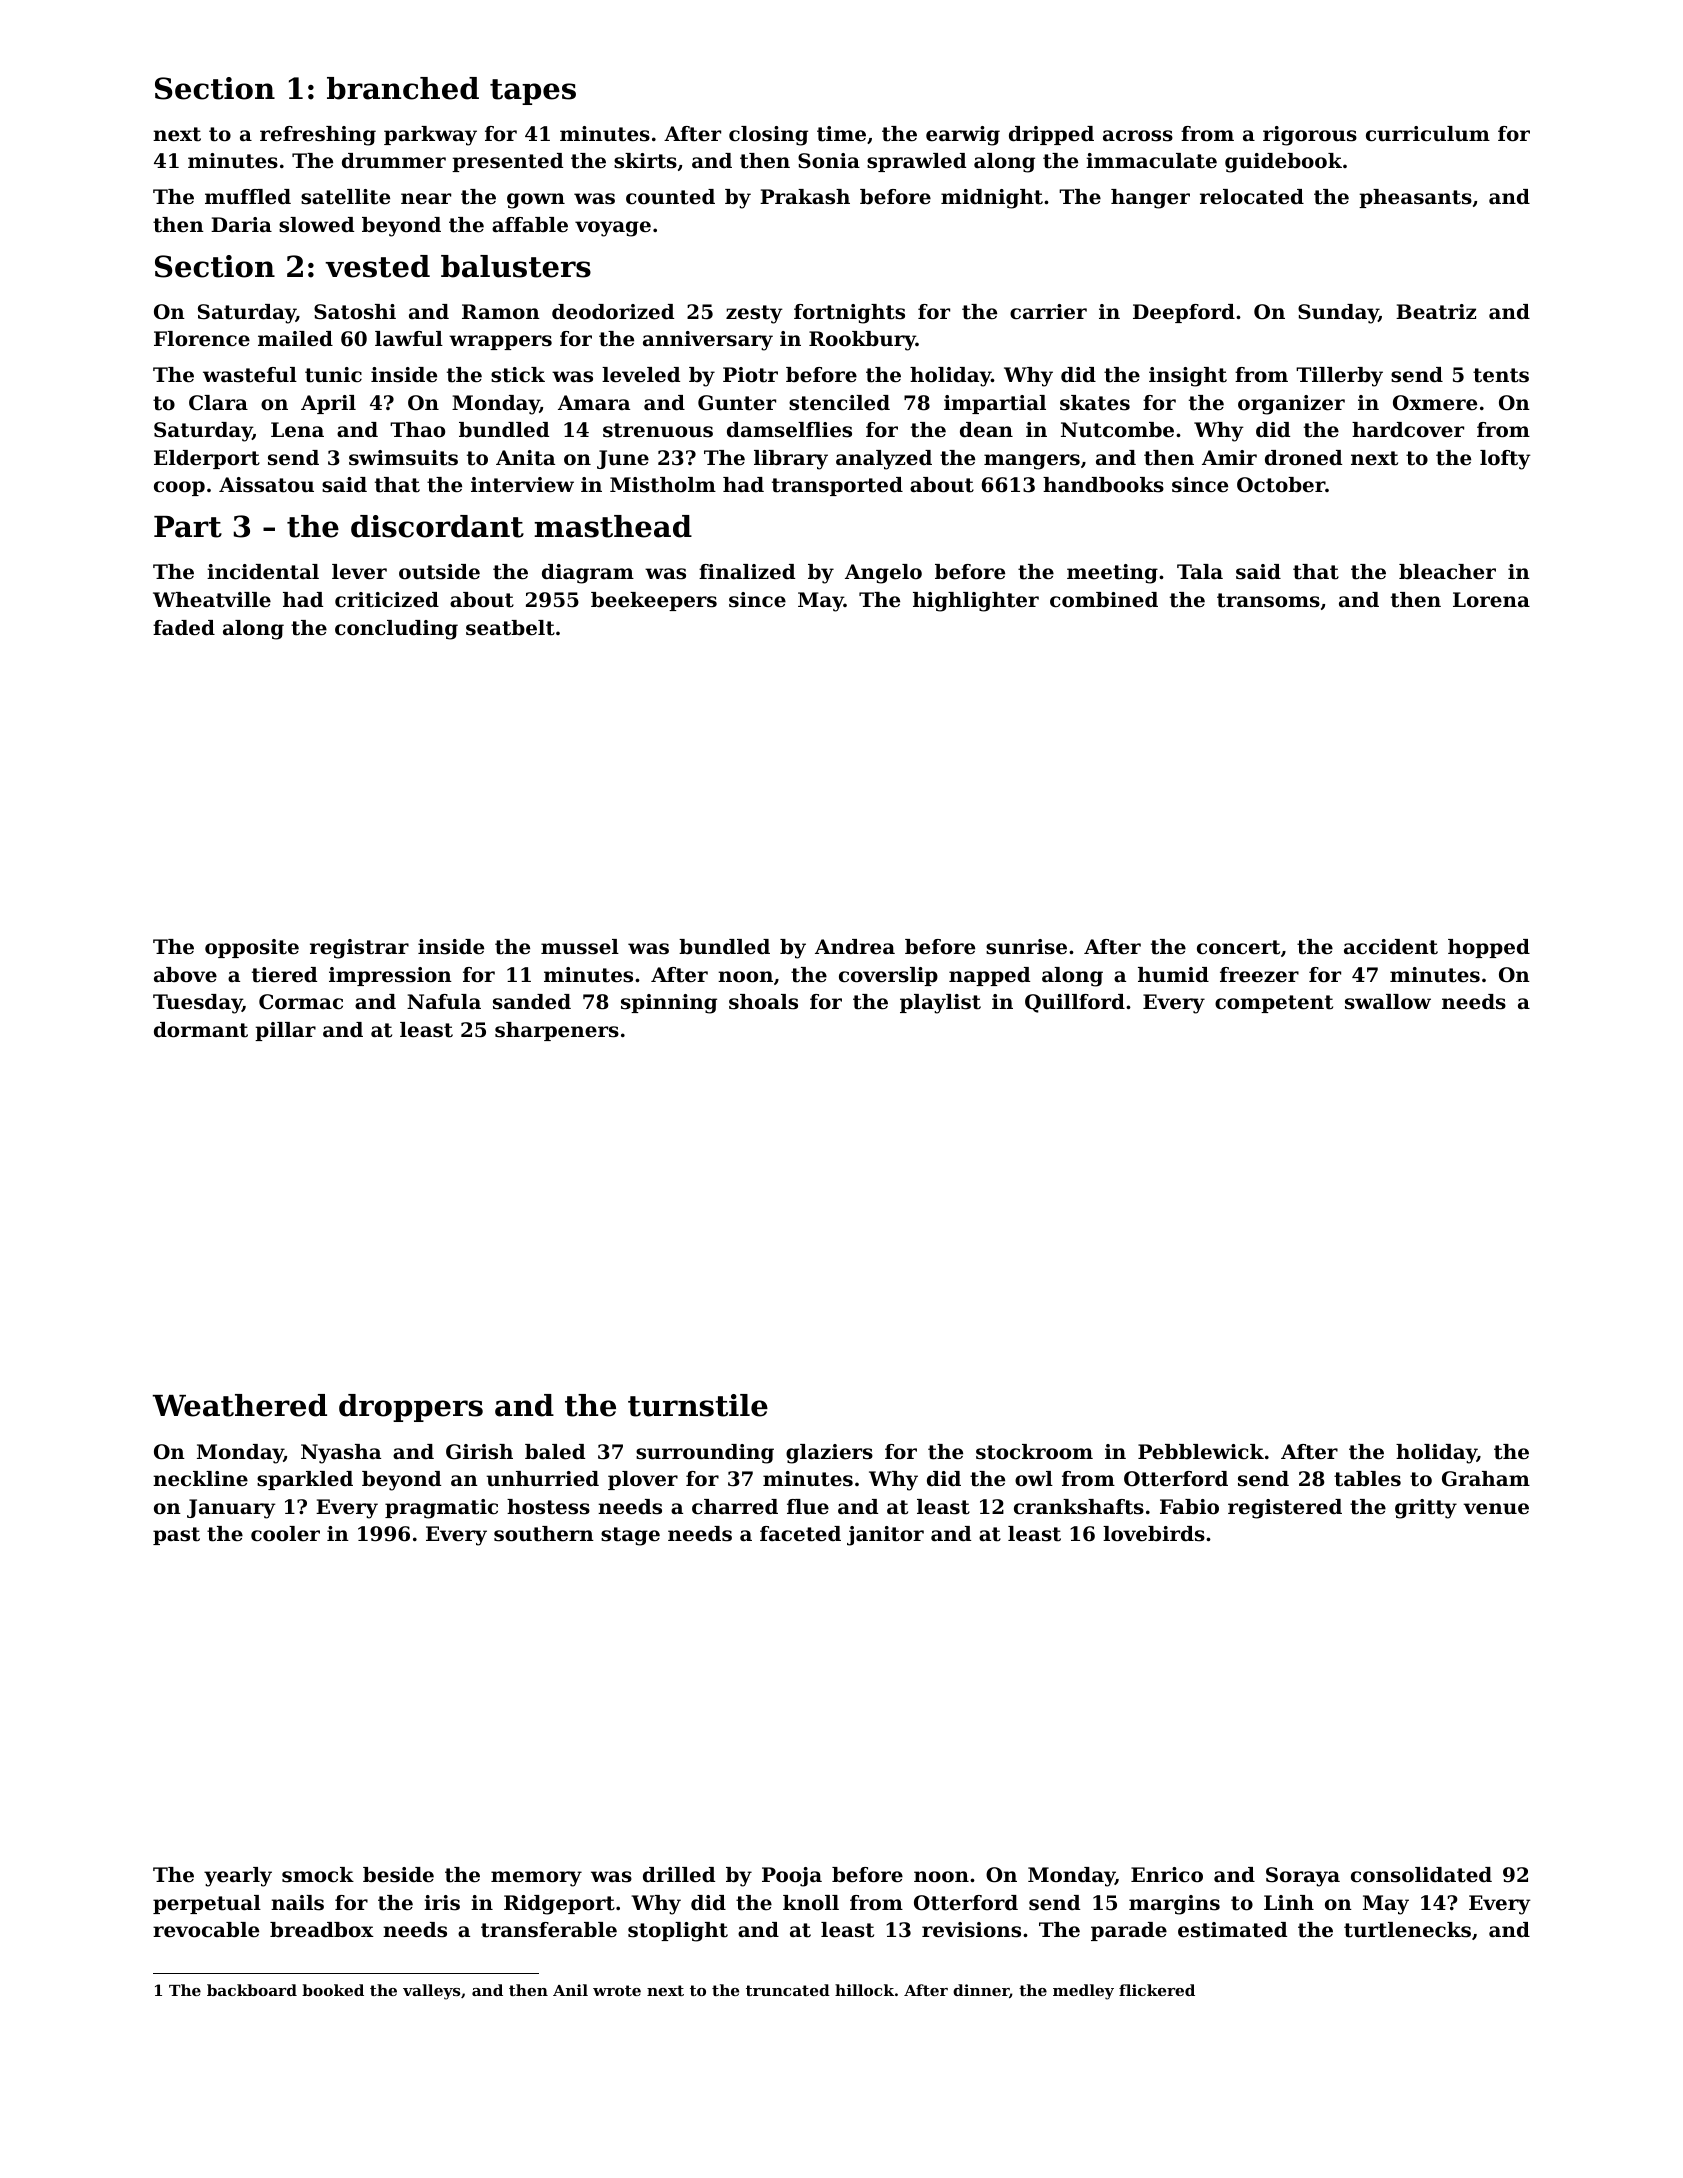 Image resolution: width=1683 pixels, height=2178 pixels. Describe the element at coordinates (248, 197) in the screenshot. I see `muffled` at that location.
